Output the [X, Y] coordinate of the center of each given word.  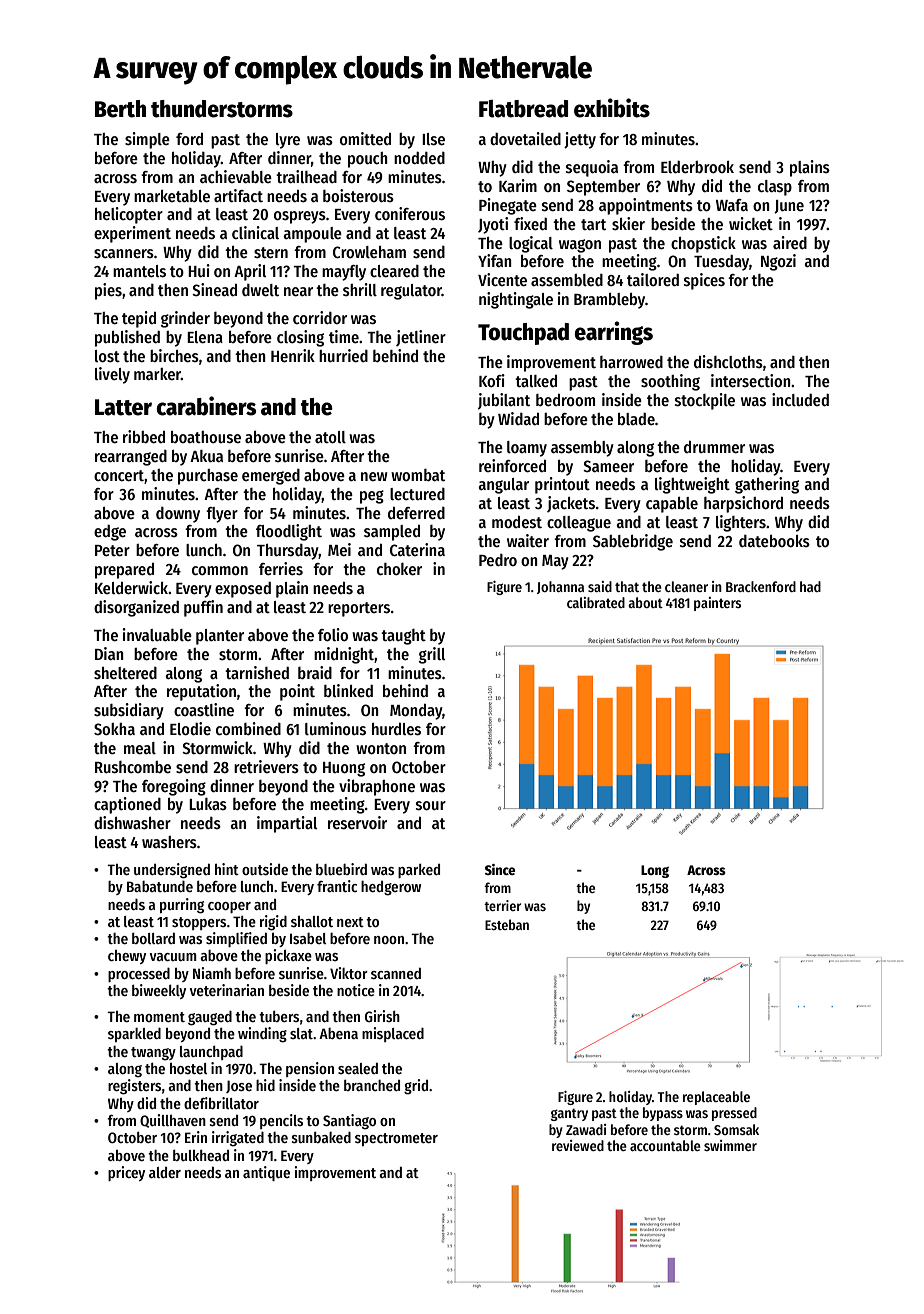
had [810, 586]
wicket [751, 223]
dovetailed [525, 138]
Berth [120, 109]
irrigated [238, 1139]
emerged [271, 477]
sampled [392, 533]
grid [416, 1087]
